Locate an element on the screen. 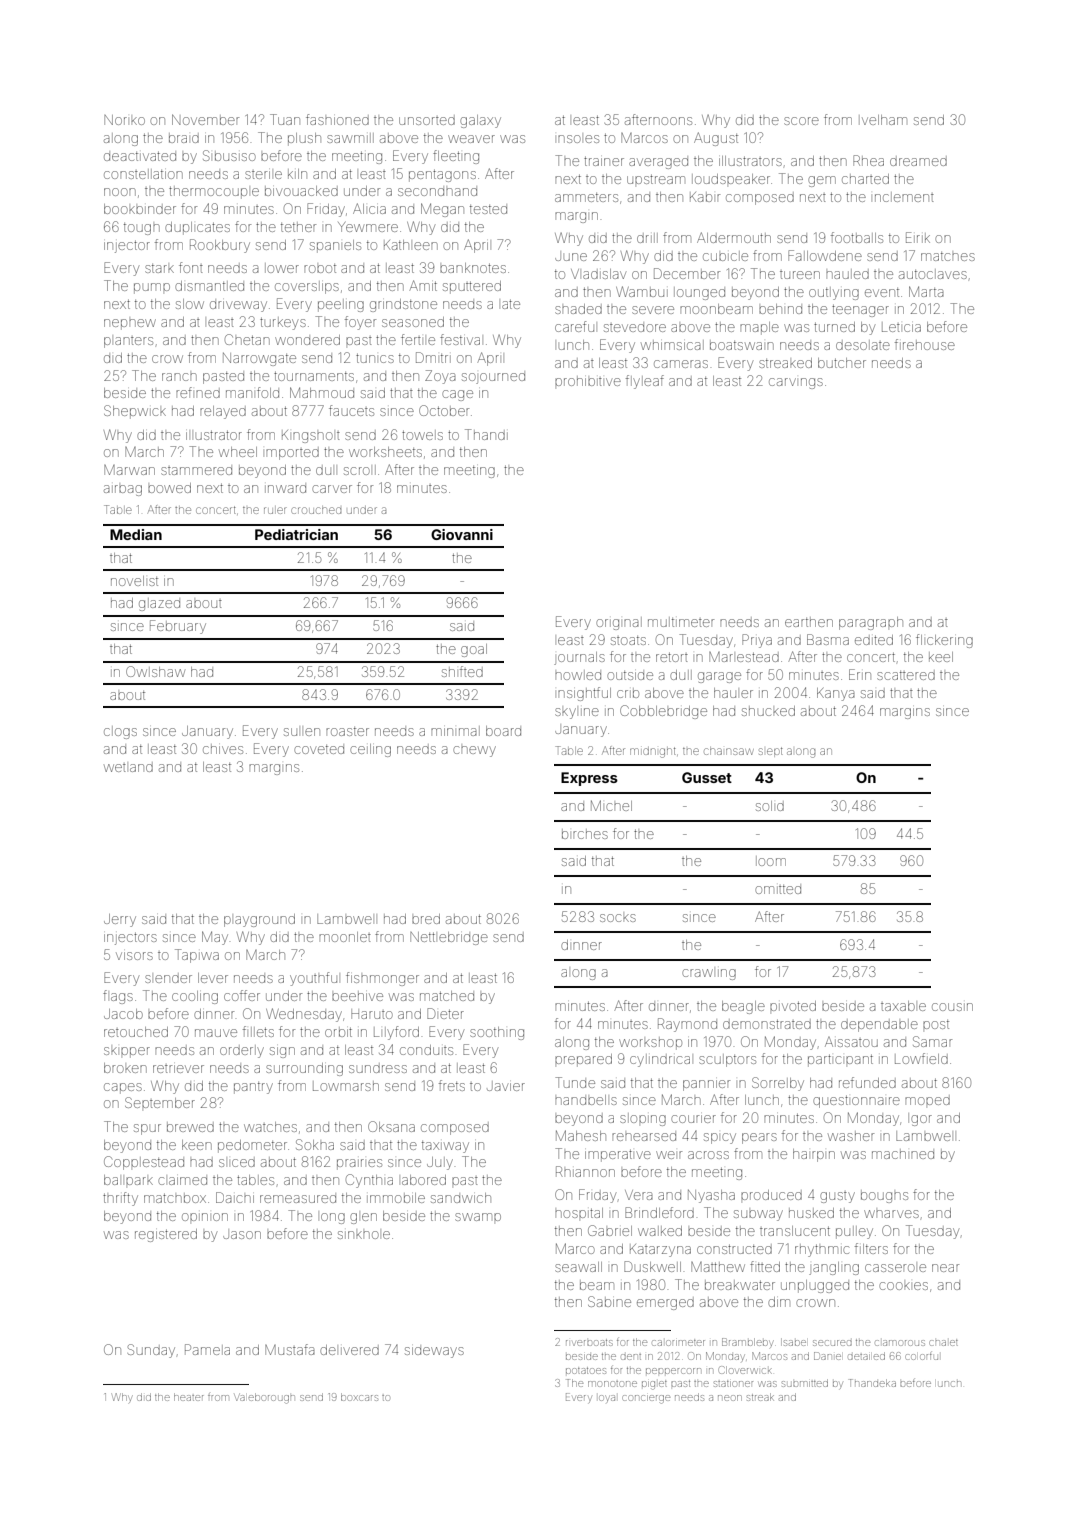  matches is located at coordinates (948, 256).
